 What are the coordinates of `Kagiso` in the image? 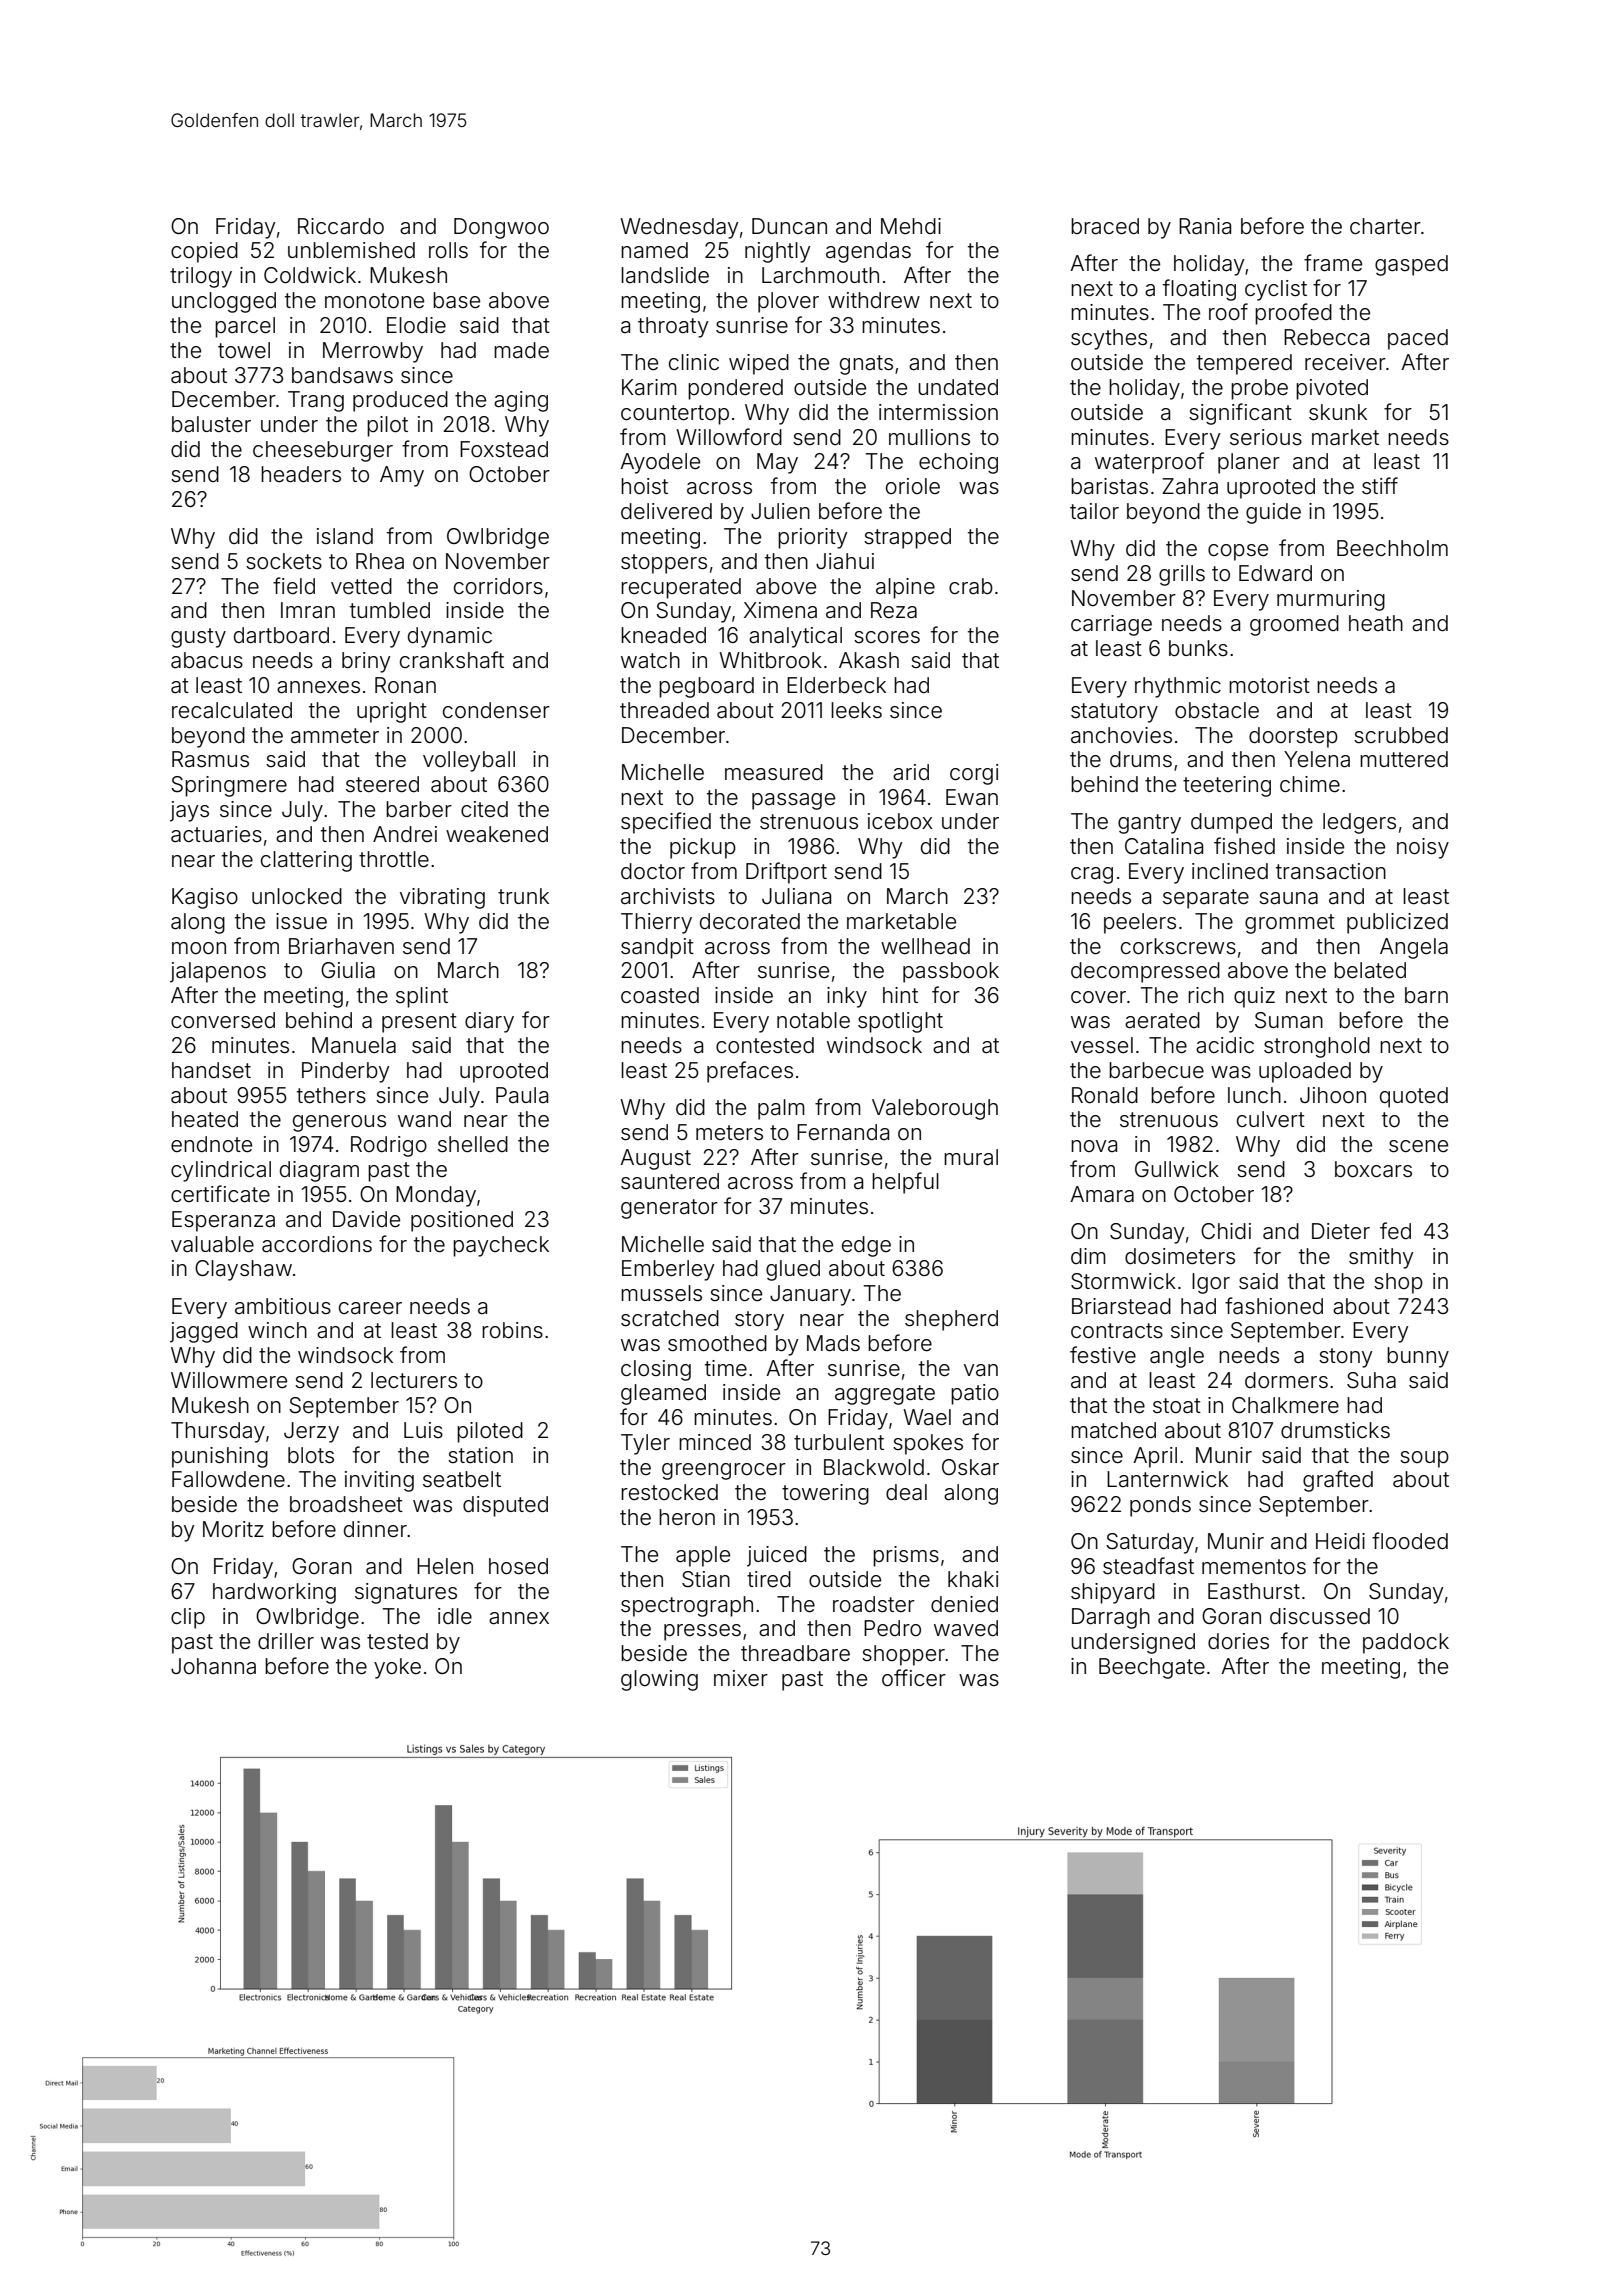 It's located at (205, 898).
